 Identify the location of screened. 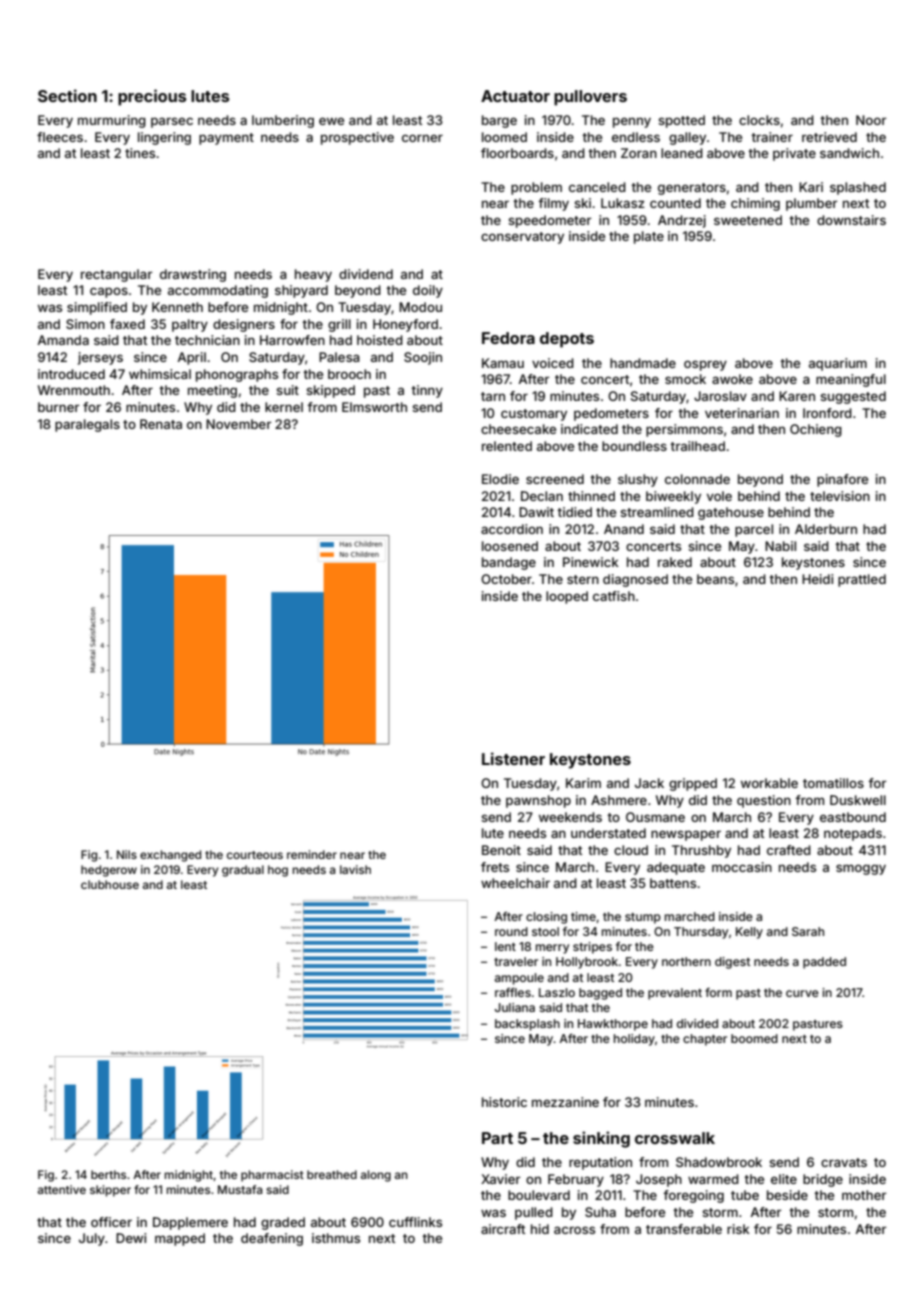
(555, 479).
